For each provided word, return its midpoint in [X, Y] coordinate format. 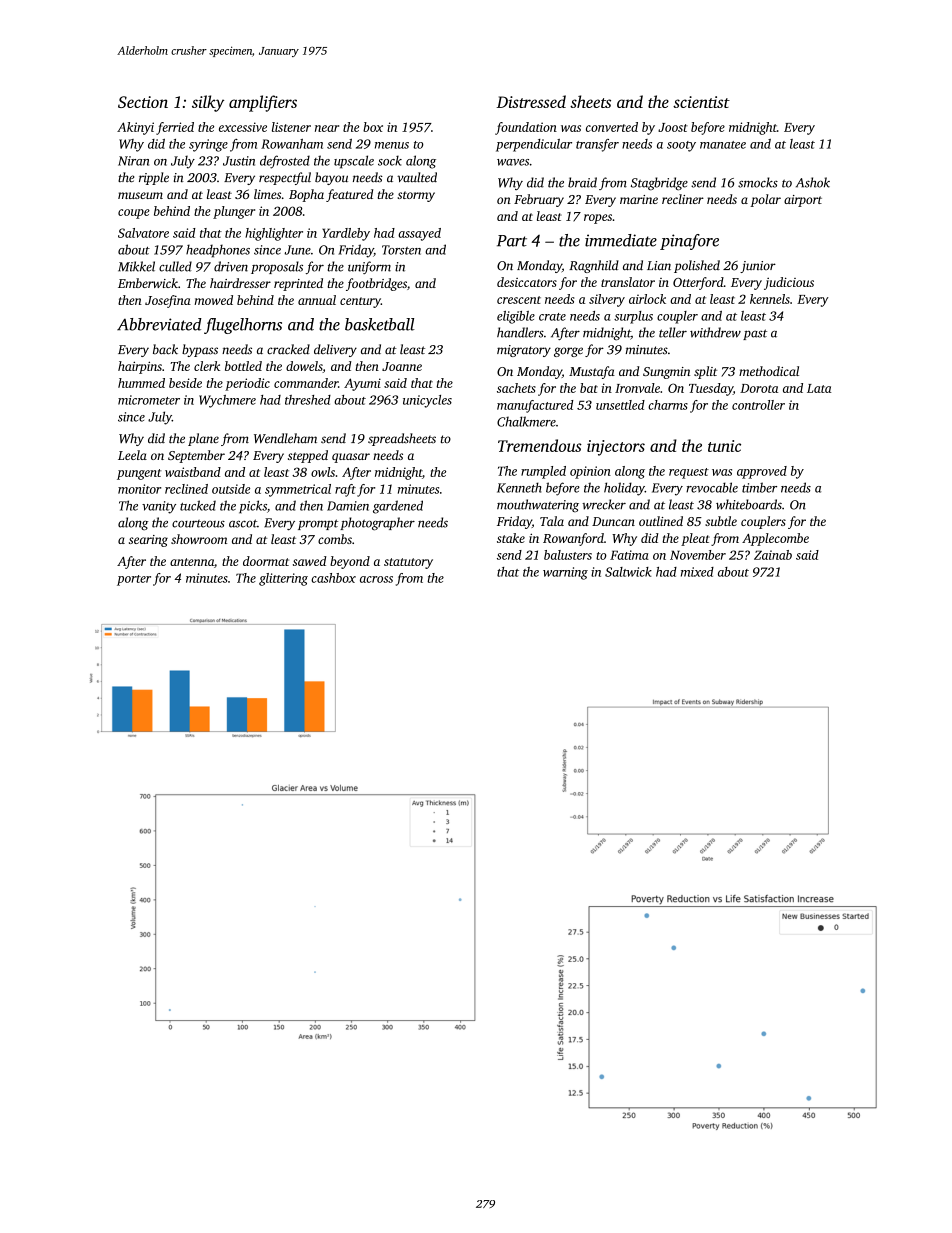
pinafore [689, 242]
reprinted [298, 284]
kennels [770, 299]
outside [231, 489]
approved [762, 472]
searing [148, 541]
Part [512, 241]
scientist [701, 102]
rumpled [543, 472]
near [327, 128]
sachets [516, 388]
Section [143, 102]
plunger [234, 212]
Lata [819, 388]
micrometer [149, 400]
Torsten [401, 250]
